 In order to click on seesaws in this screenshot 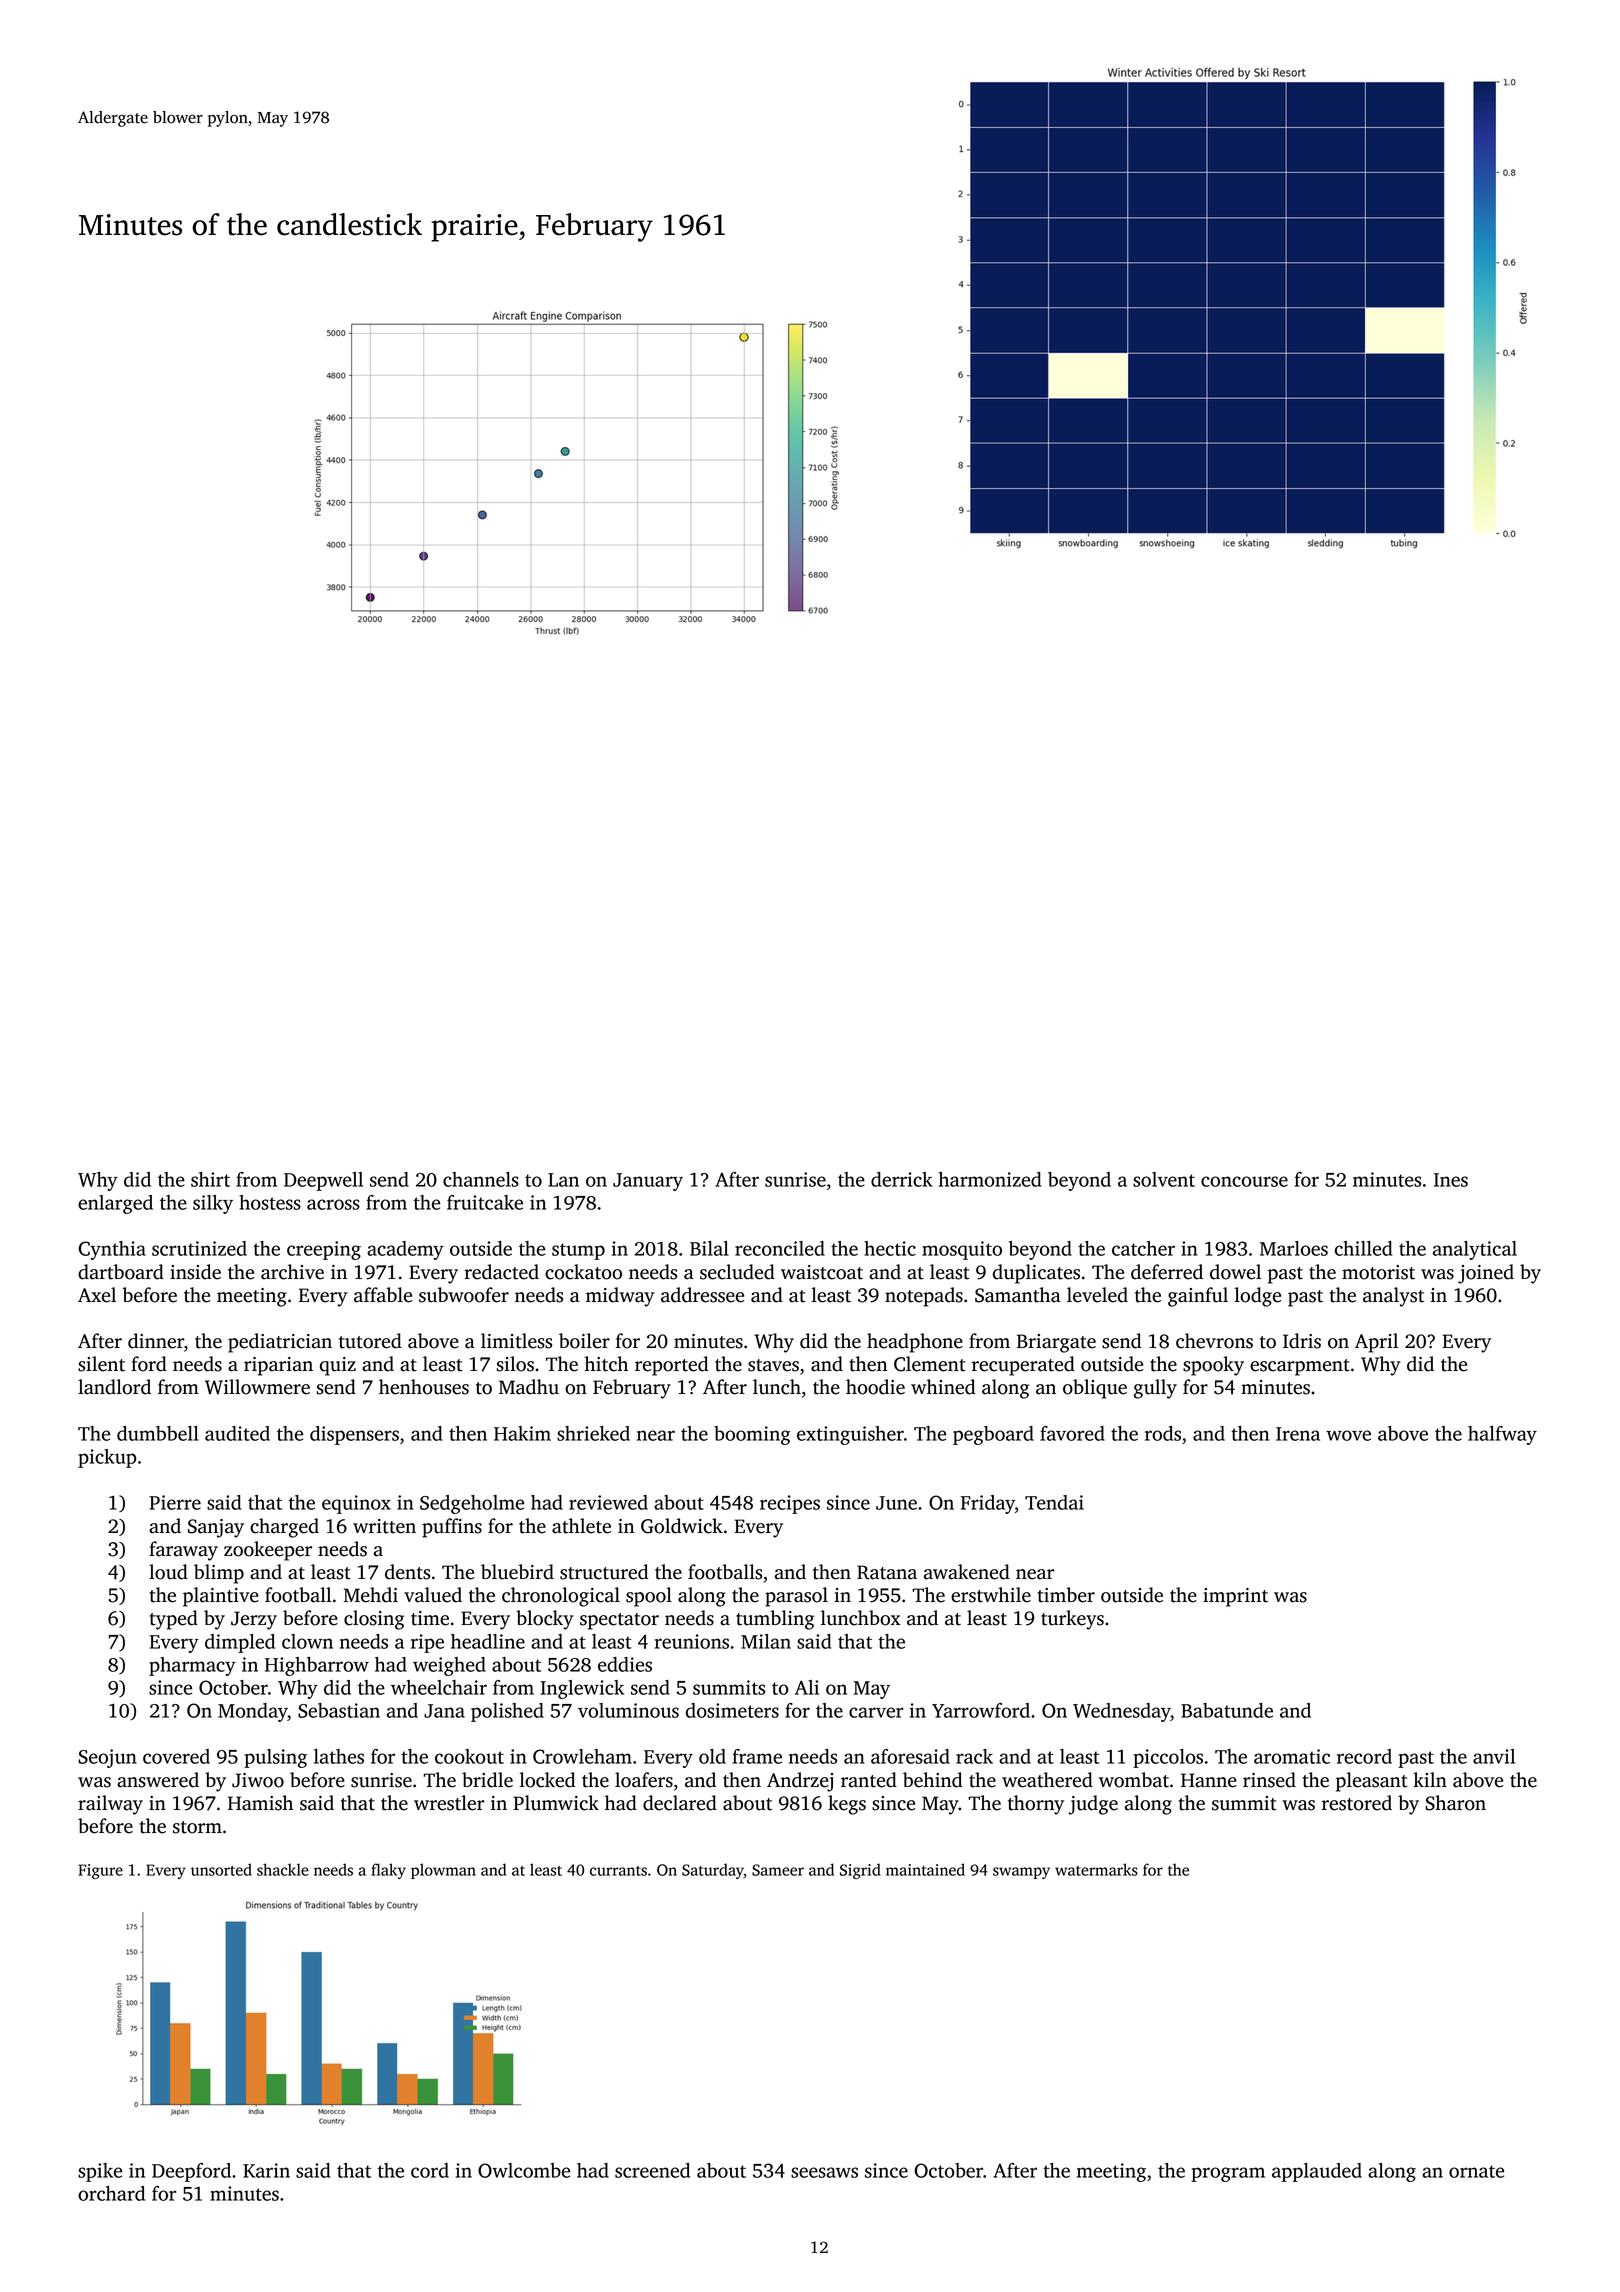, I will do `click(824, 2172)`.
